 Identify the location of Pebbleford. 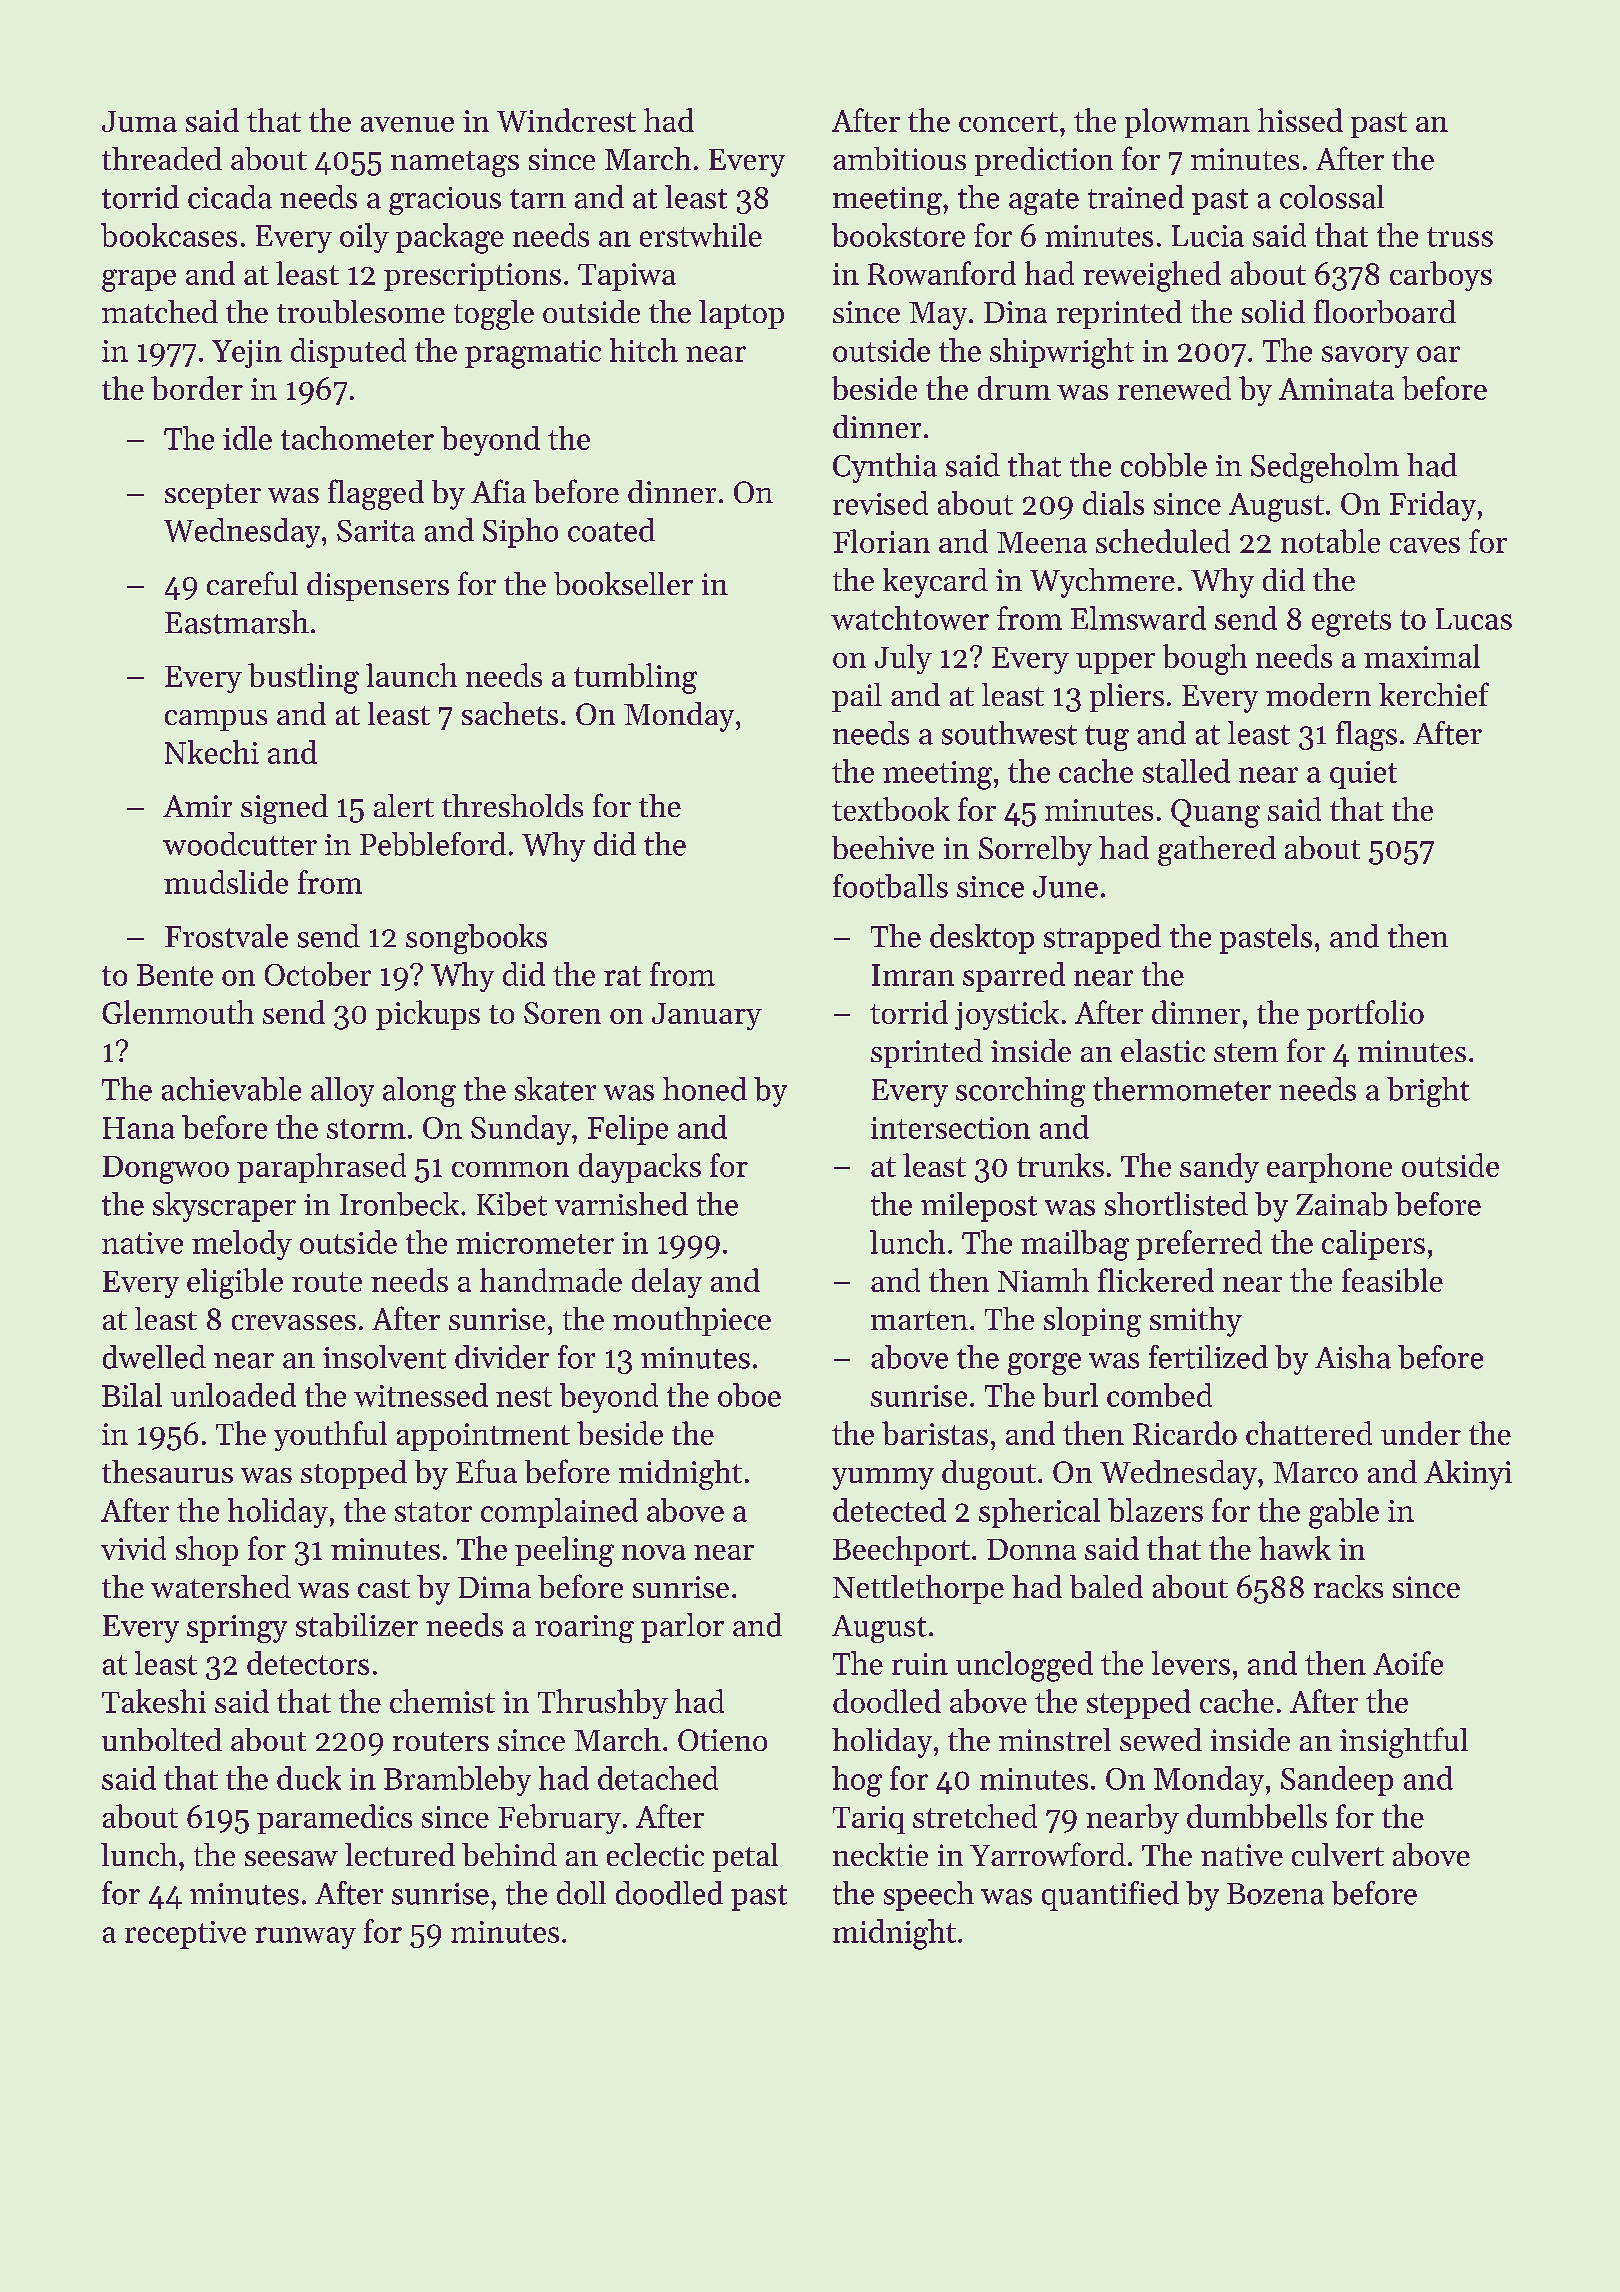
(433, 844).
